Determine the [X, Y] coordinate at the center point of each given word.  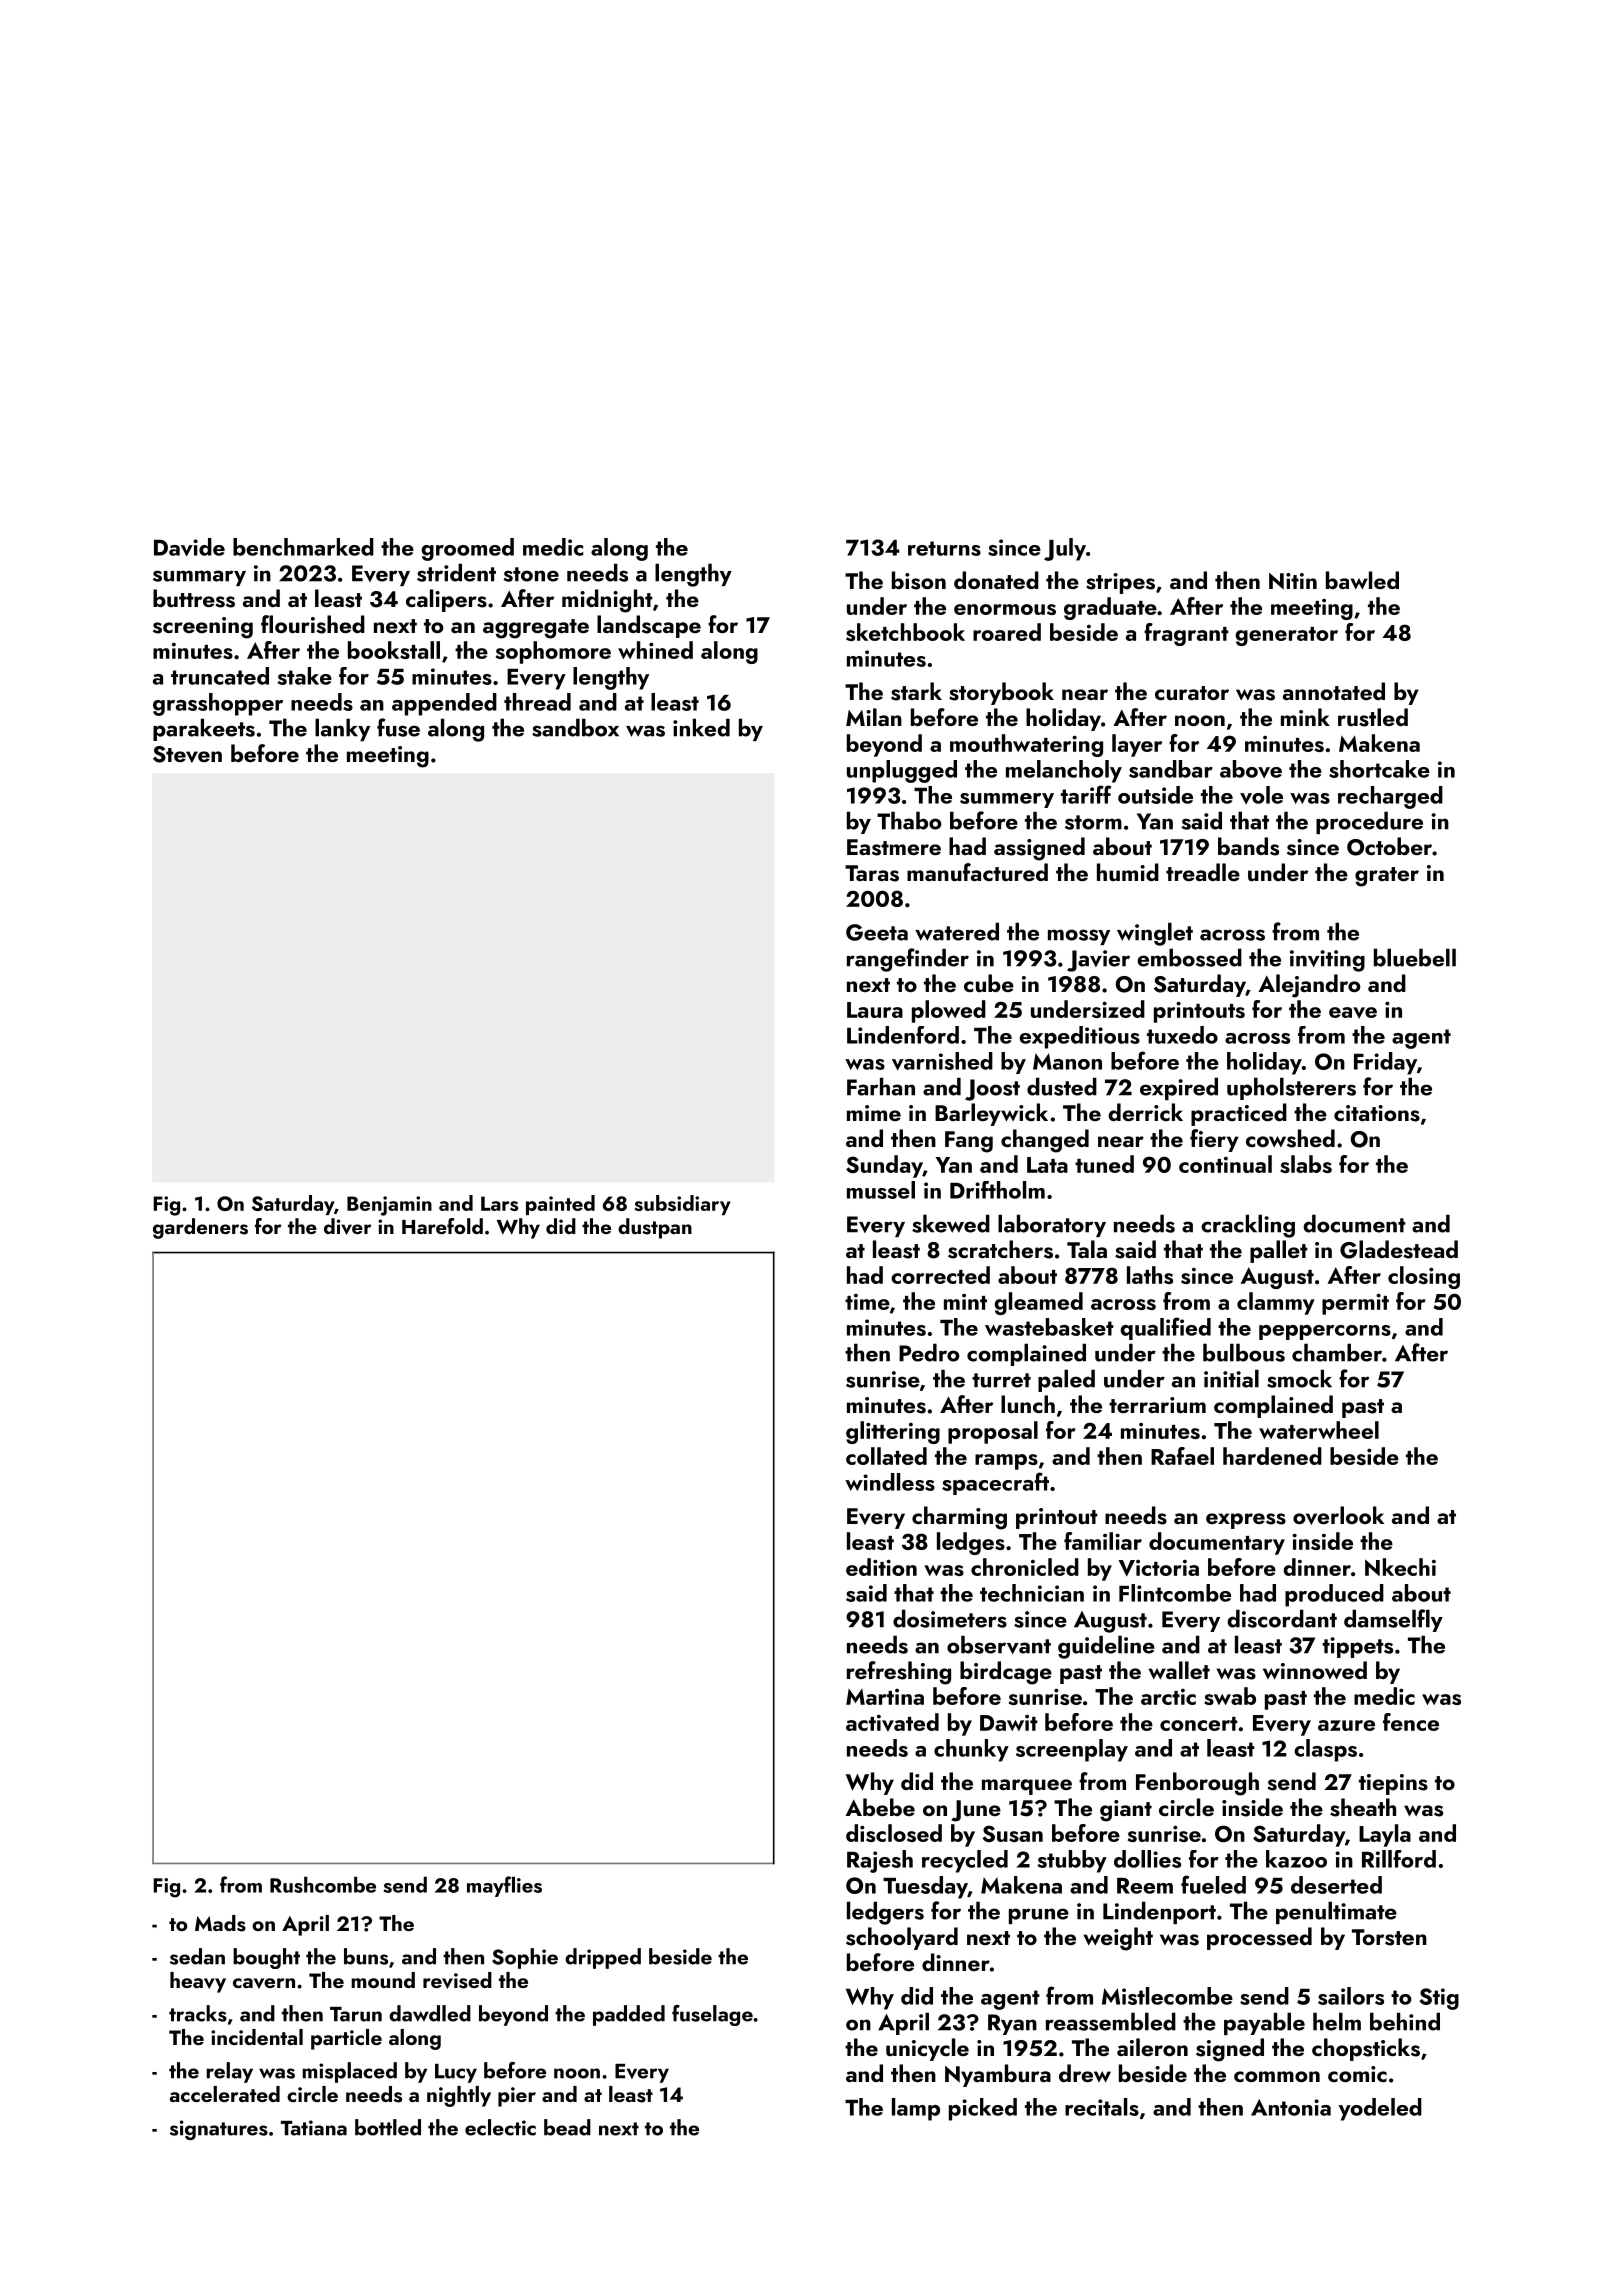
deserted [1336, 1885]
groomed [467, 549]
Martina [885, 1697]
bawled [1362, 580]
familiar [1103, 1541]
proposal [993, 1432]
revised [457, 1980]
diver [348, 1226]
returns [944, 548]
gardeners [200, 1228]
